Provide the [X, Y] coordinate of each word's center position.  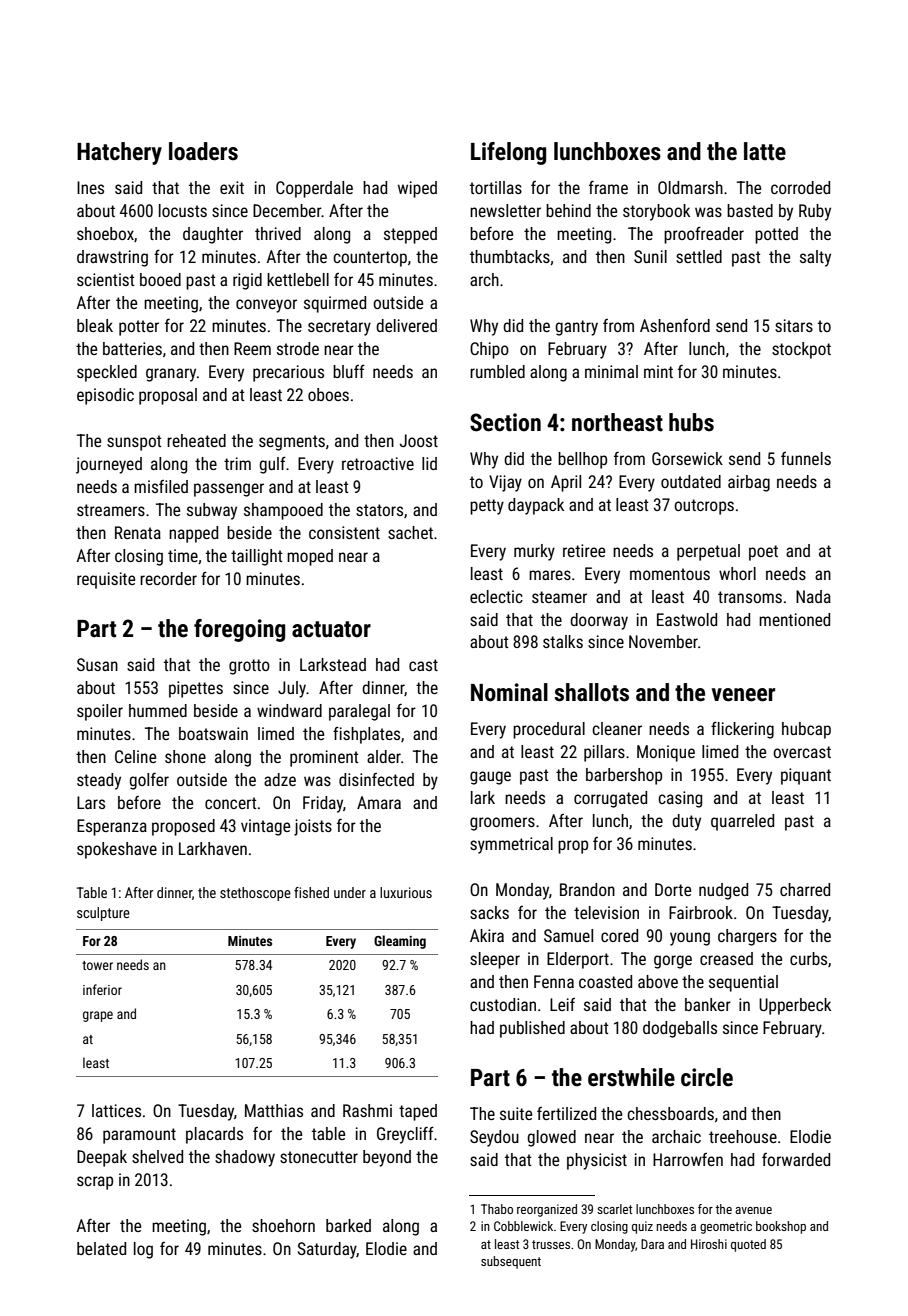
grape [98, 1016]
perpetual [708, 552]
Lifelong [508, 153]
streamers [111, 510]
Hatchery [119, 153]
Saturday [327, 1250]
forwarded [796, 1159]
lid [429, 463]
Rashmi [367, 1110]
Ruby [815, 212]
